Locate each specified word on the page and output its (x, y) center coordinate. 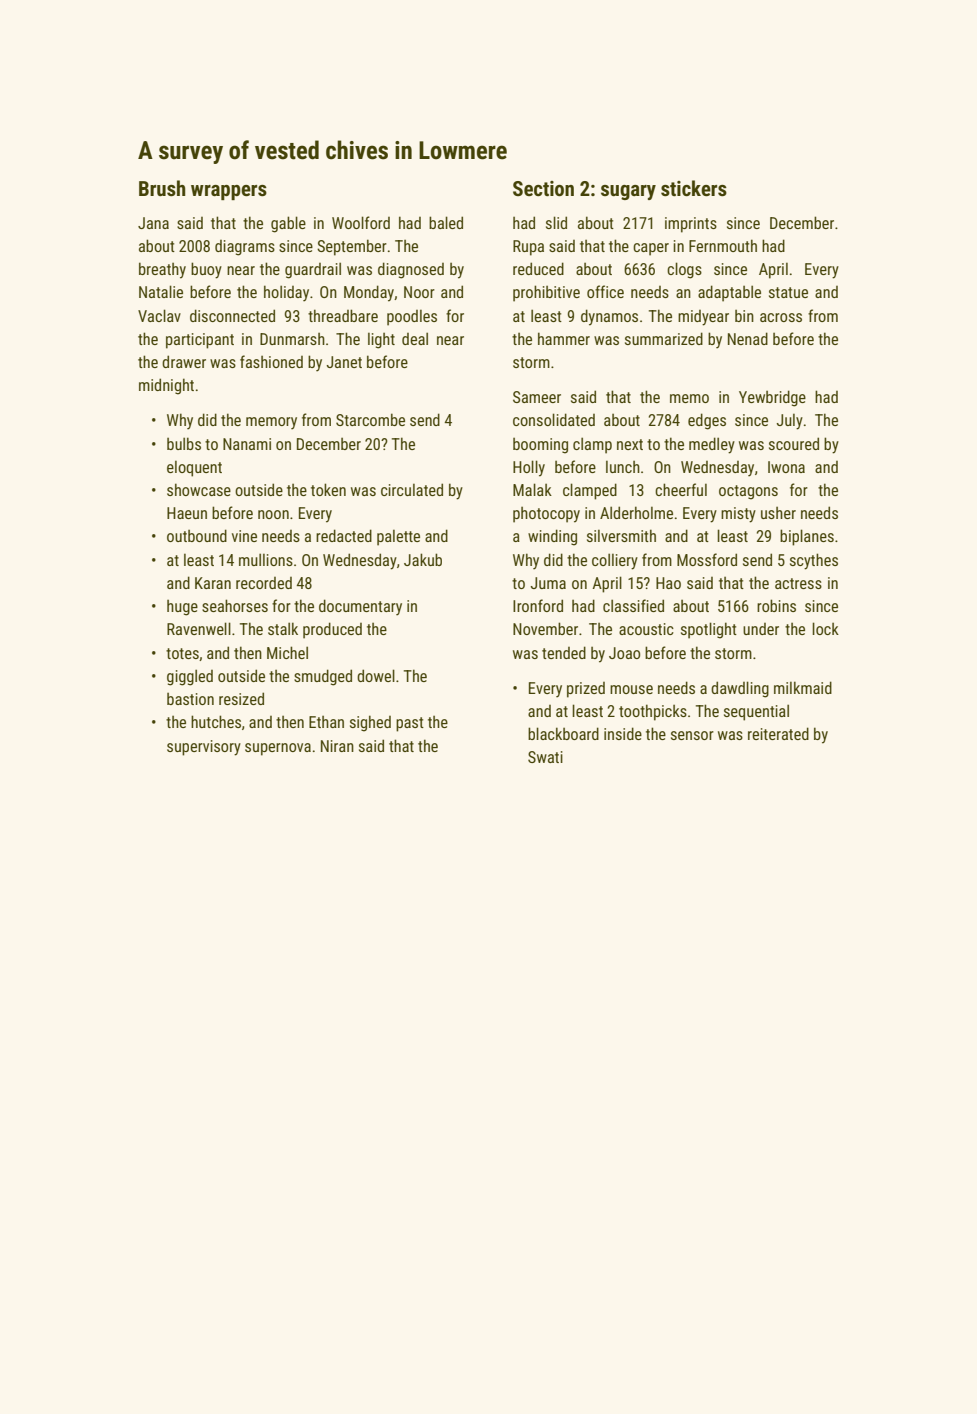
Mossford (707, 559)
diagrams (245, 248)
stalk (283, 628)
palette (398, 538)
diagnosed (411, 270)
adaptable (729, 293)
